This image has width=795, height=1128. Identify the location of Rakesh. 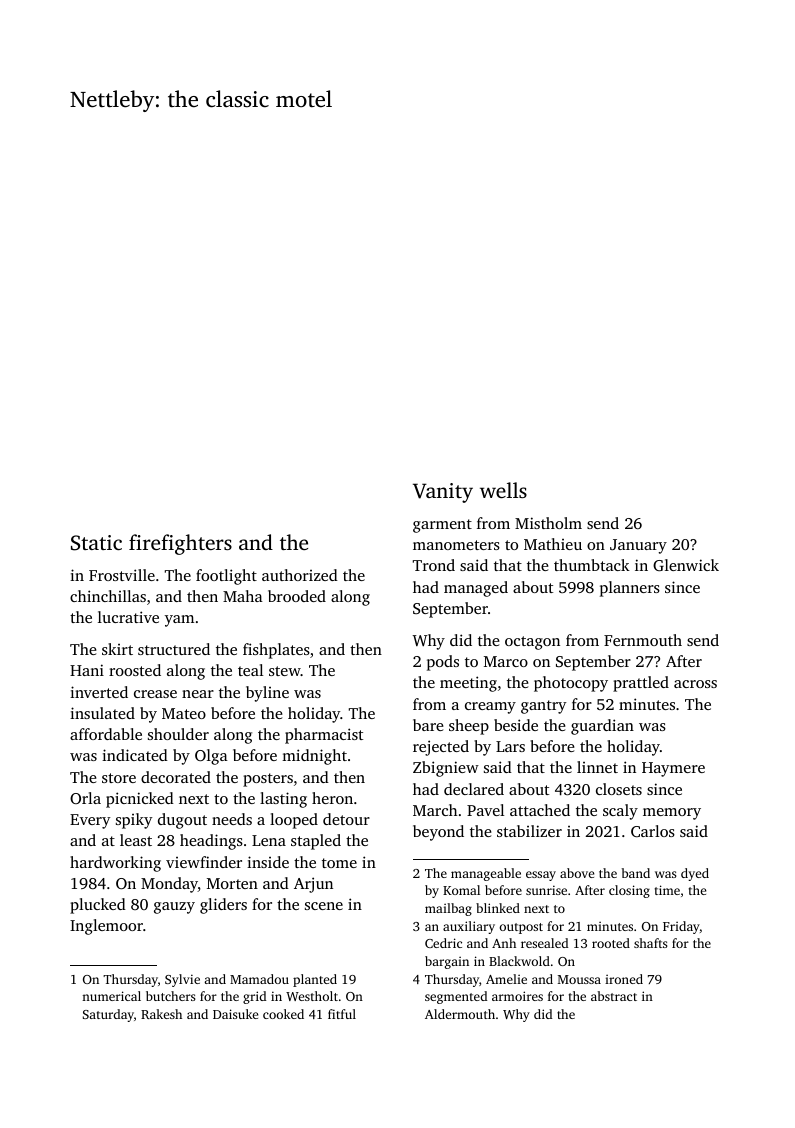
(161, 1014).
